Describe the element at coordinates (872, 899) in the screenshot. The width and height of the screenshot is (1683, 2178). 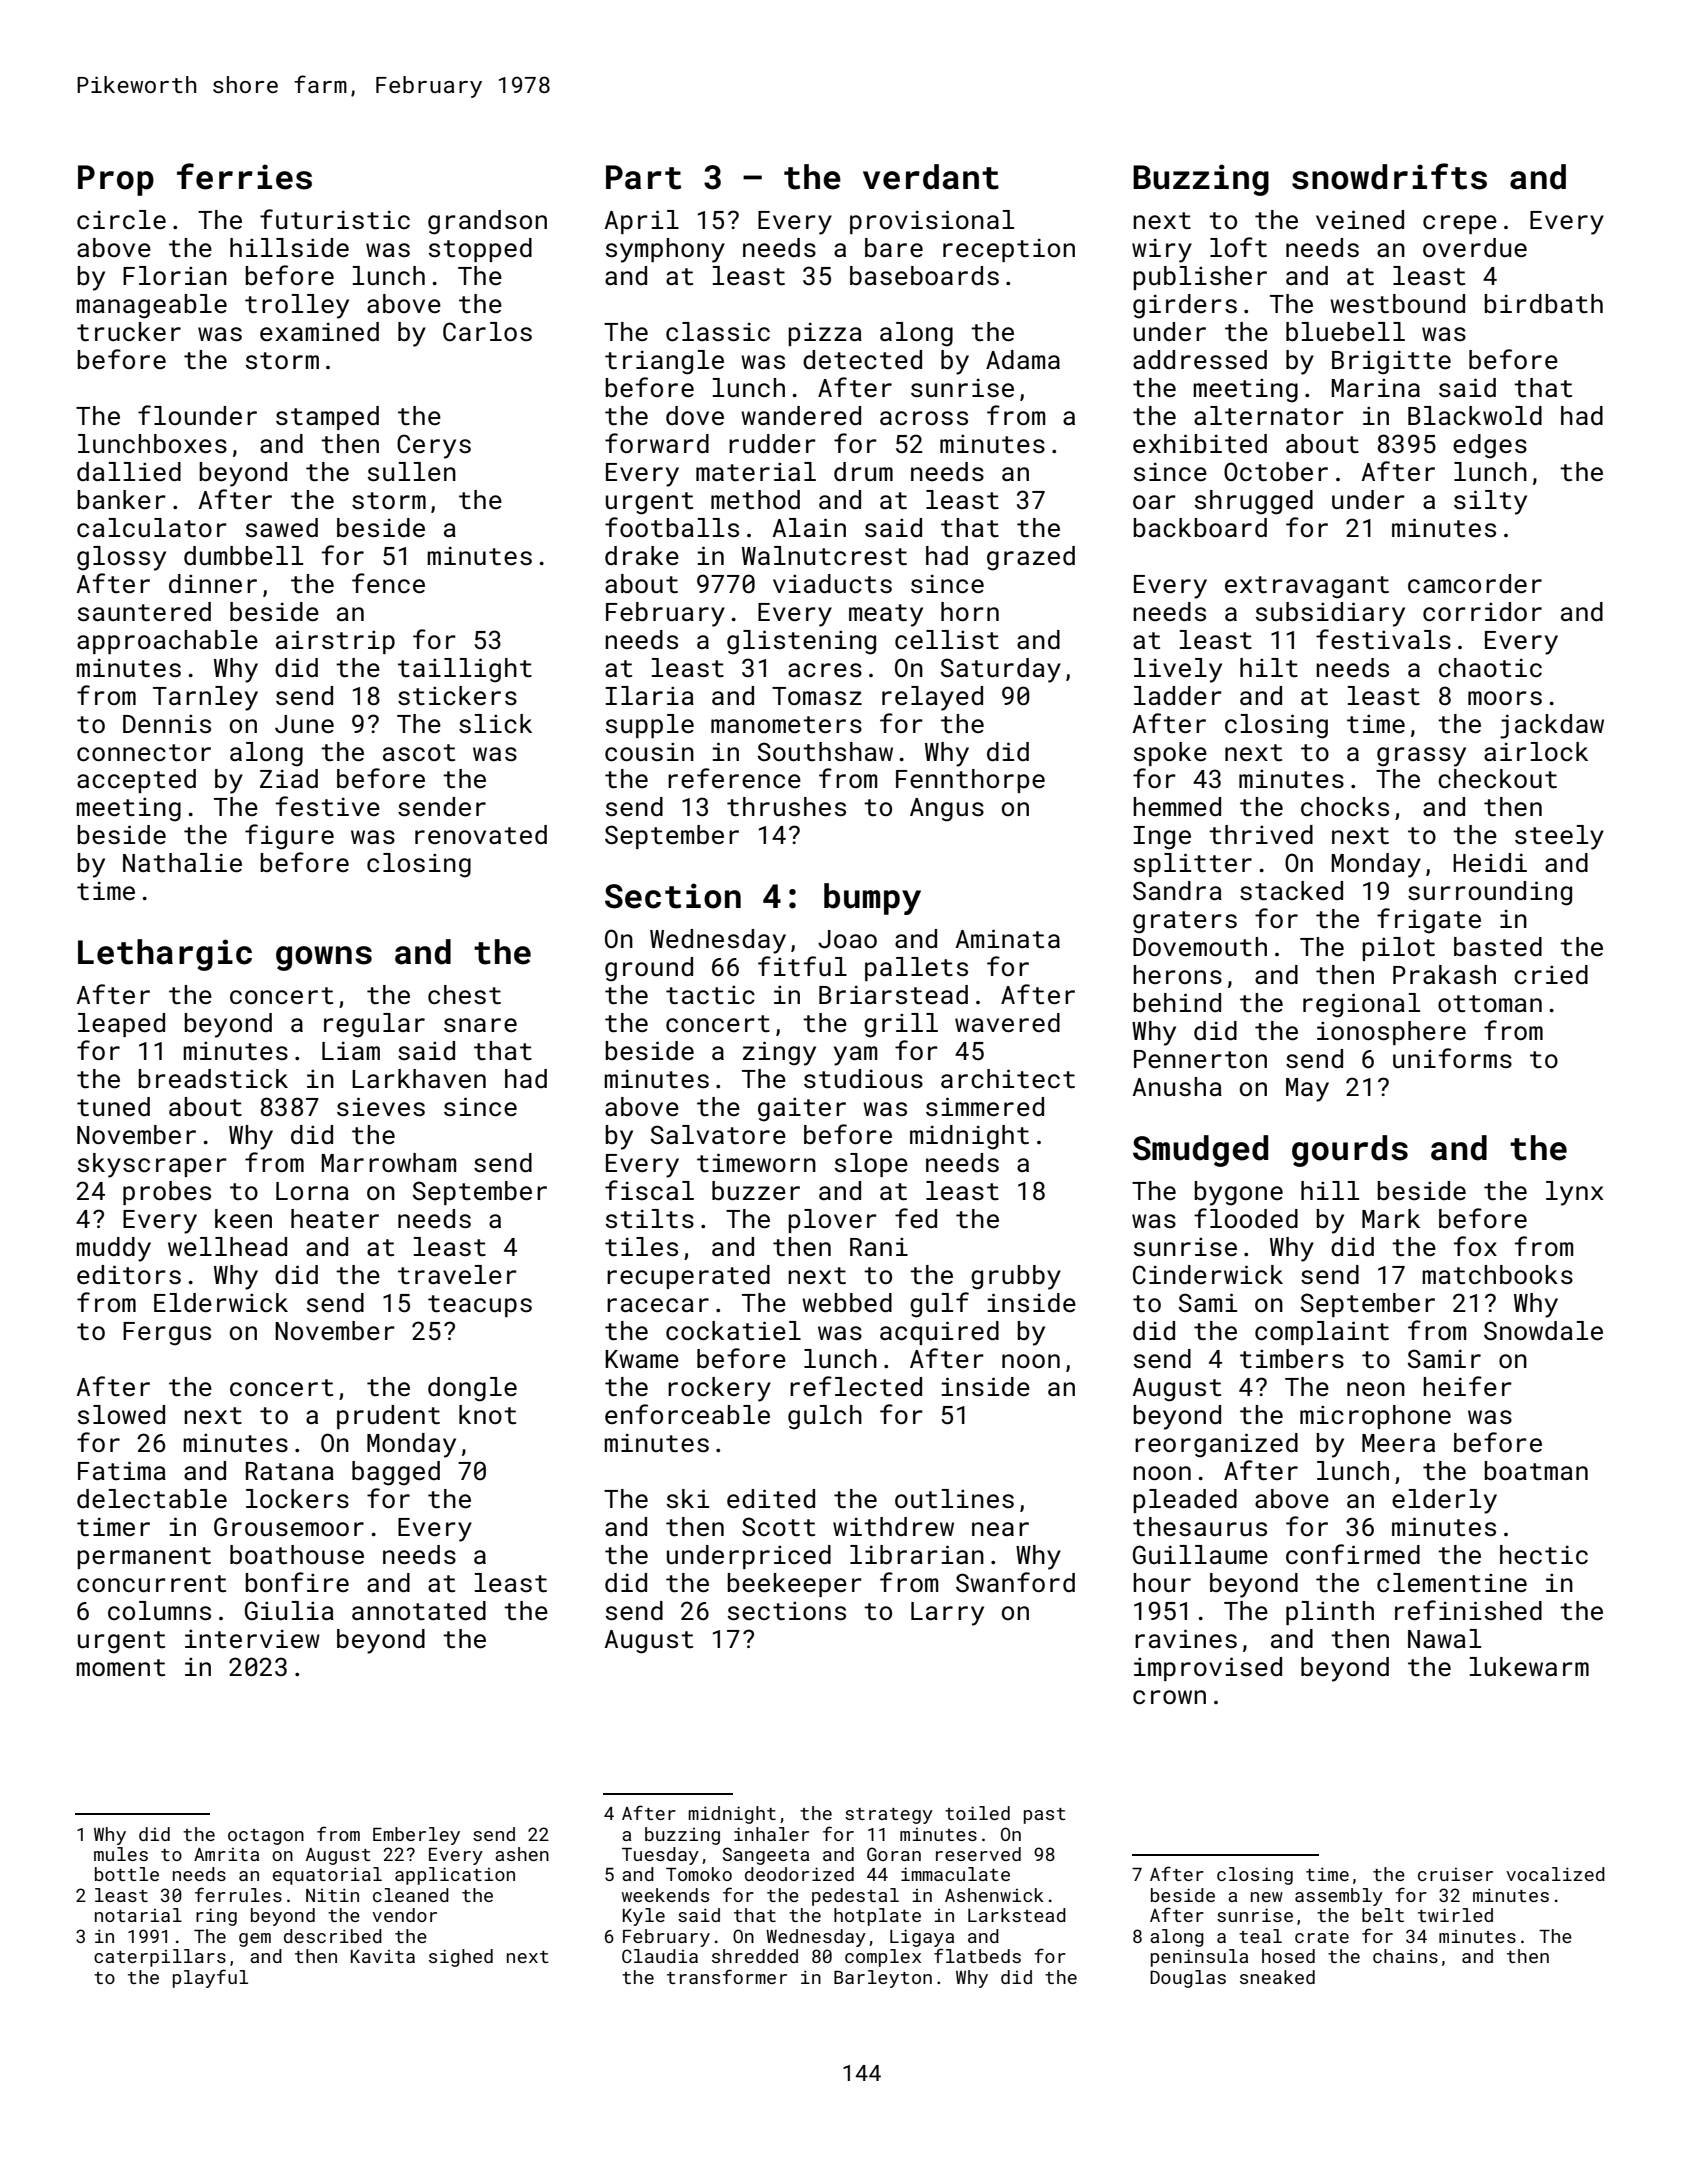
I see `bumpy` at that location.
